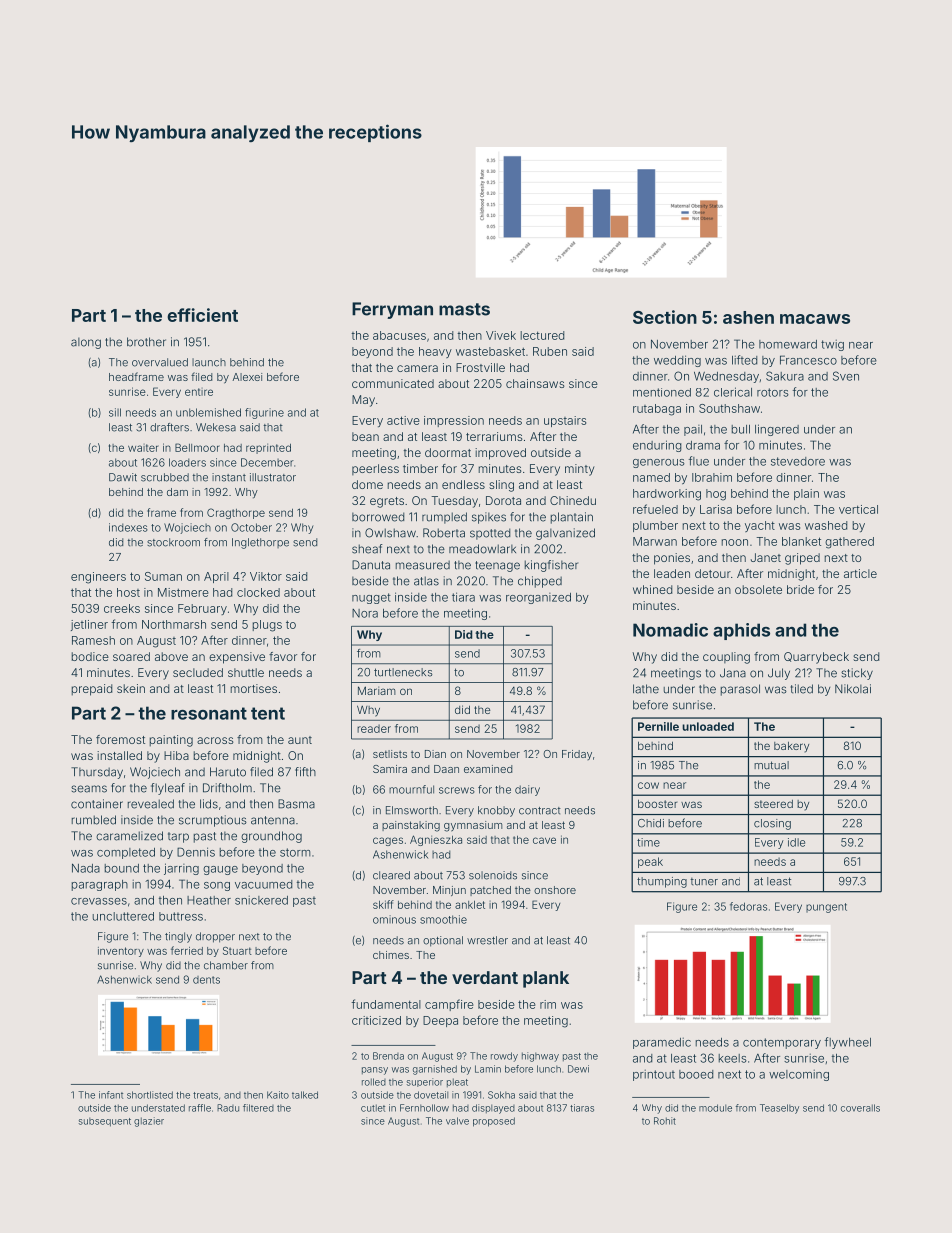 This image has width=952, height=1233. Describe the element at coordinates (122, 608) in the image. I see `creeks` at that location.
